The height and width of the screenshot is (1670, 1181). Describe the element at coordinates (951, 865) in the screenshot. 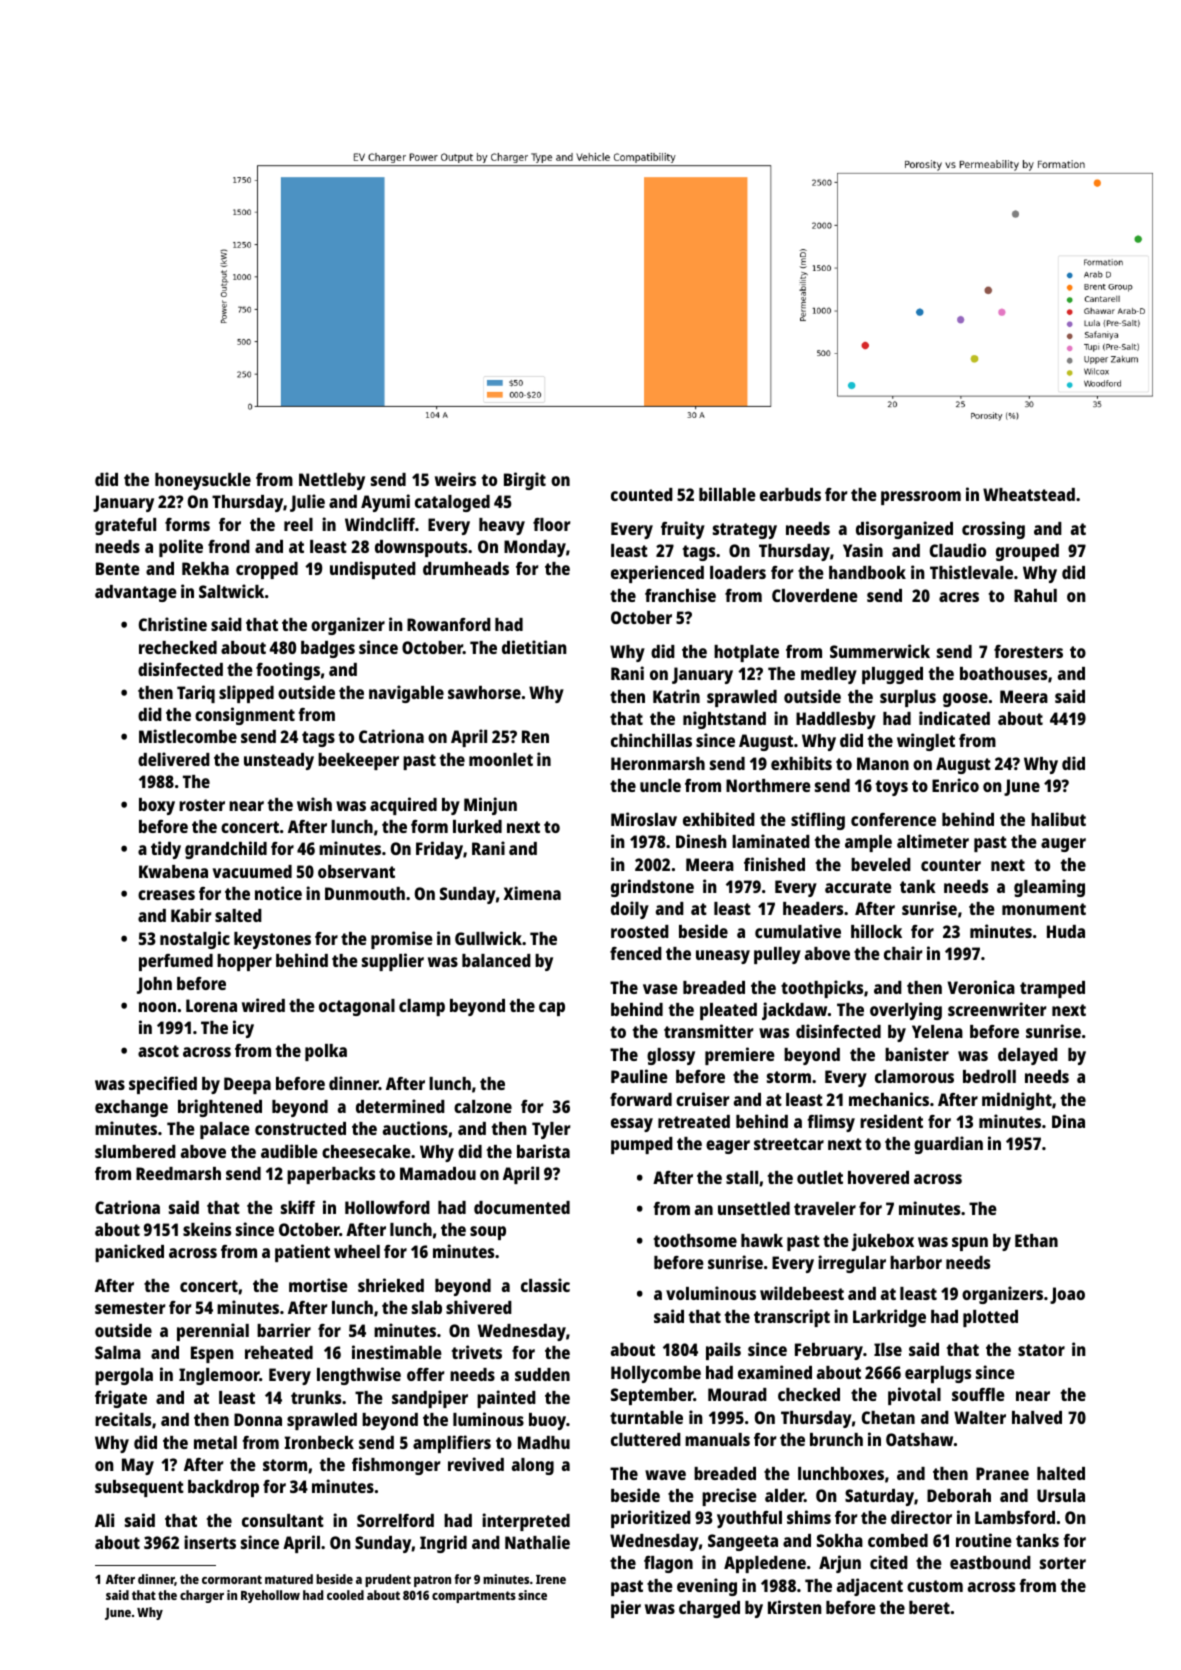

I see `counter` at that location.
